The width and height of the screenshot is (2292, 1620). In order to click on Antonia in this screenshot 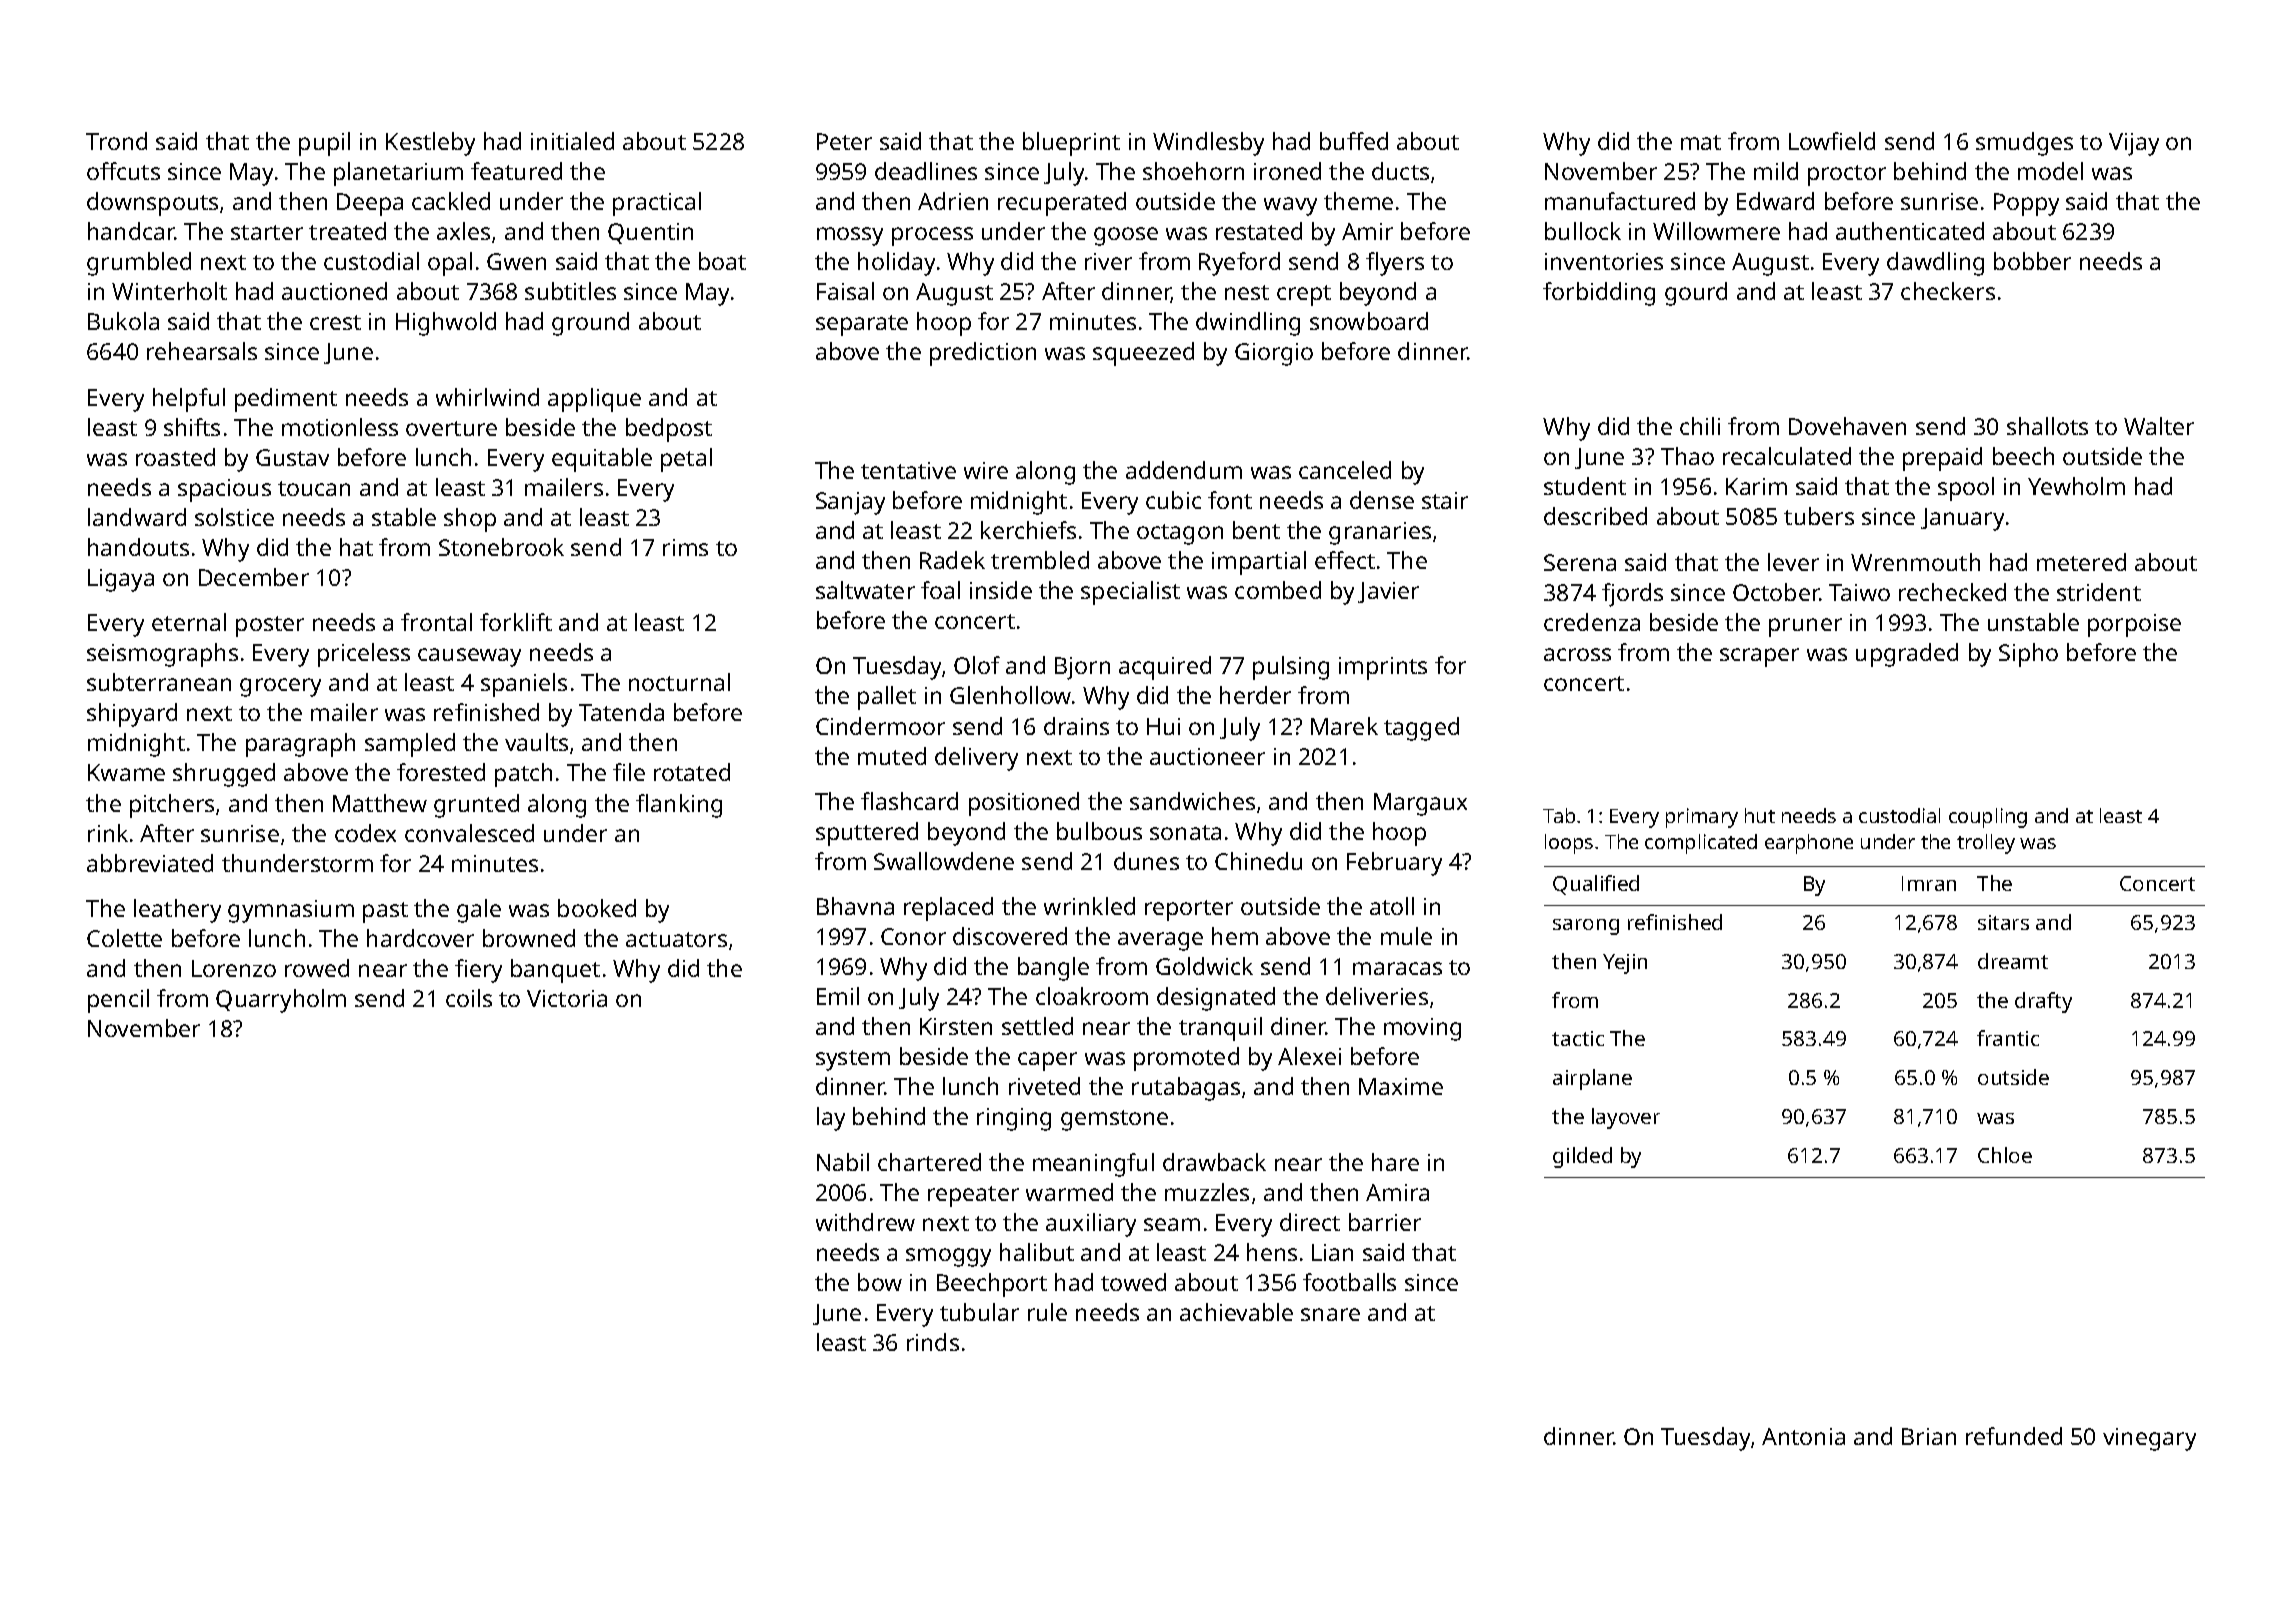, I will do `click(1803, 1436)`.
